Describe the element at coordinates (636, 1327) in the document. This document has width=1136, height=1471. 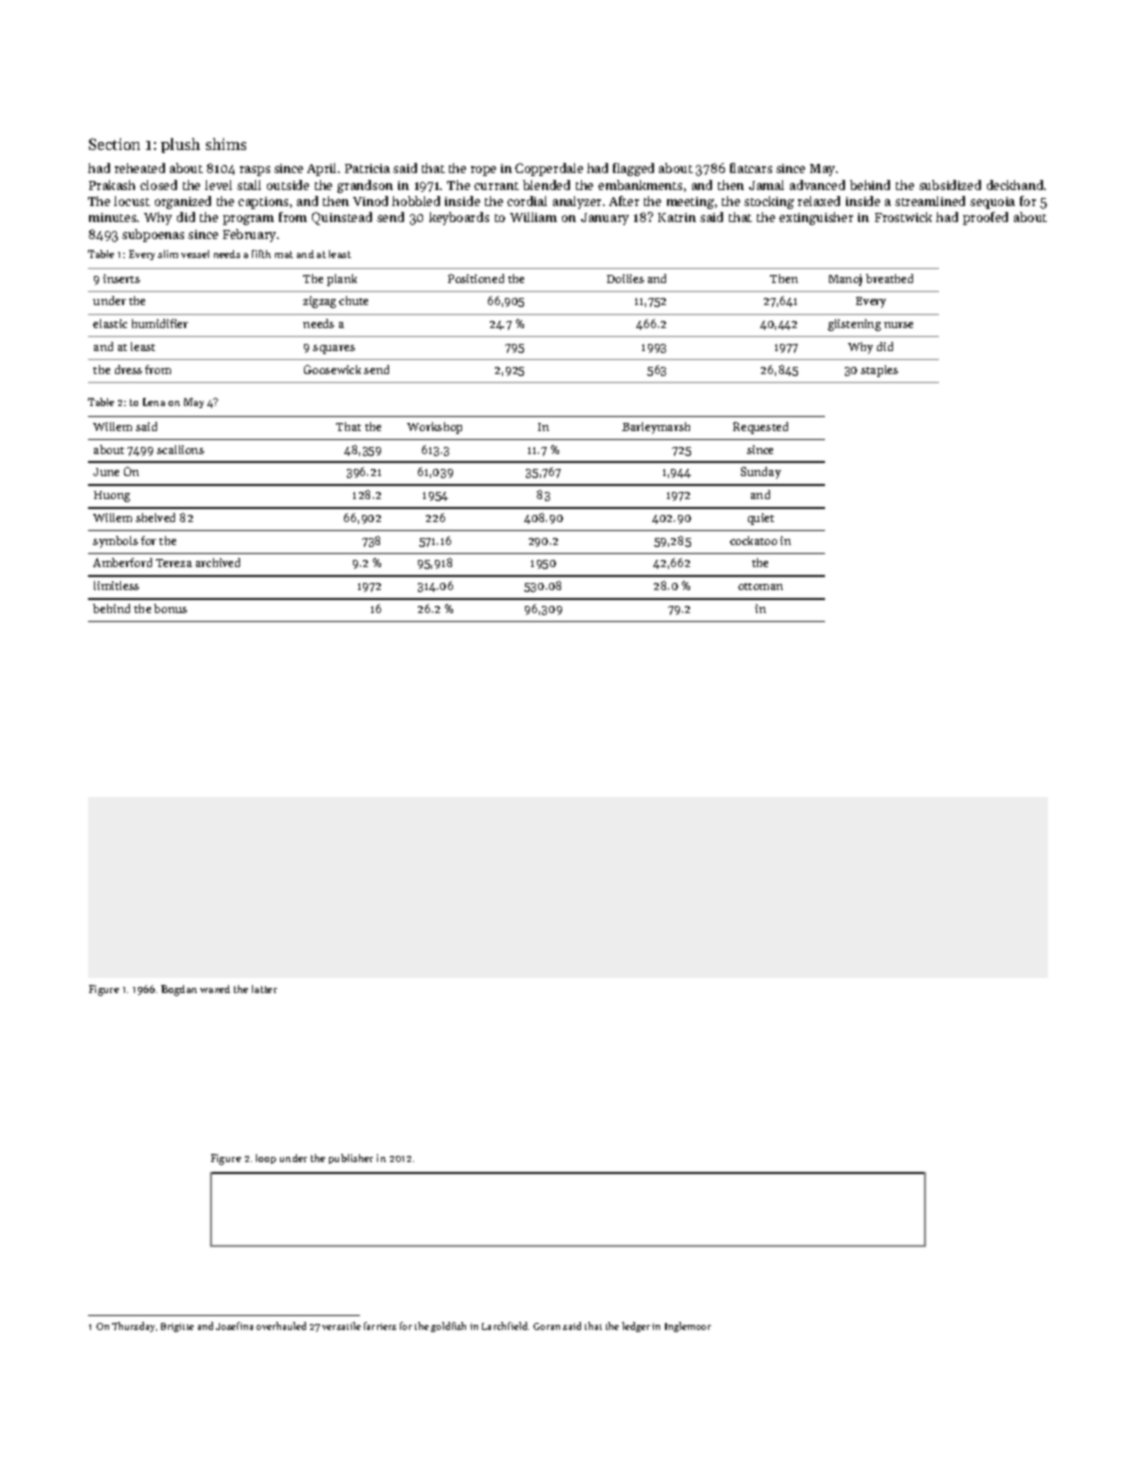
I see `ledger` at that location.
